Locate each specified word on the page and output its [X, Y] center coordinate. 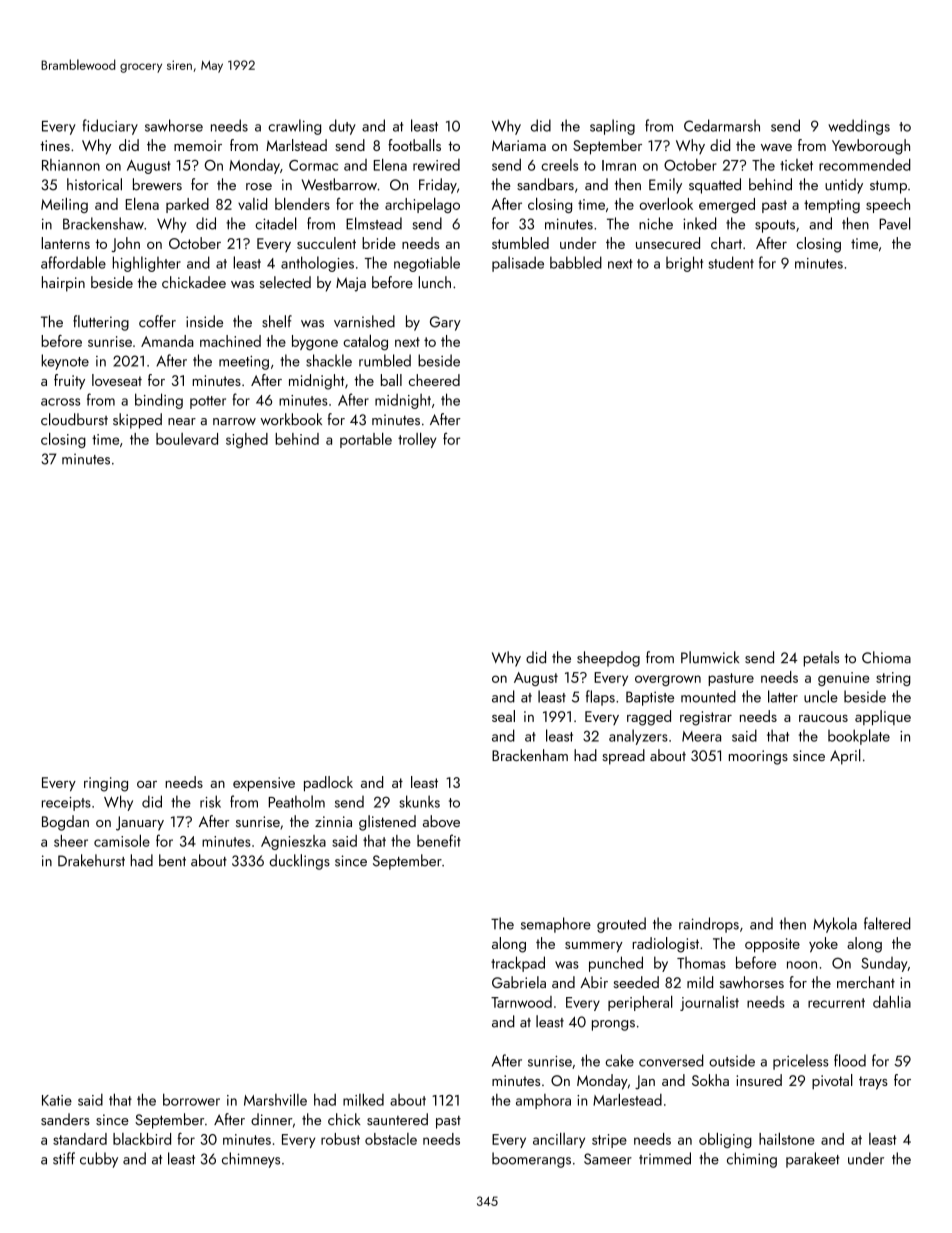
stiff [64, 1158]
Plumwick [710, 657]
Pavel [895, 223]
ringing [106, 784]
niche [656, 223]
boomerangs [531, 1160]
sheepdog [608, 659]
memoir [198, 145]
